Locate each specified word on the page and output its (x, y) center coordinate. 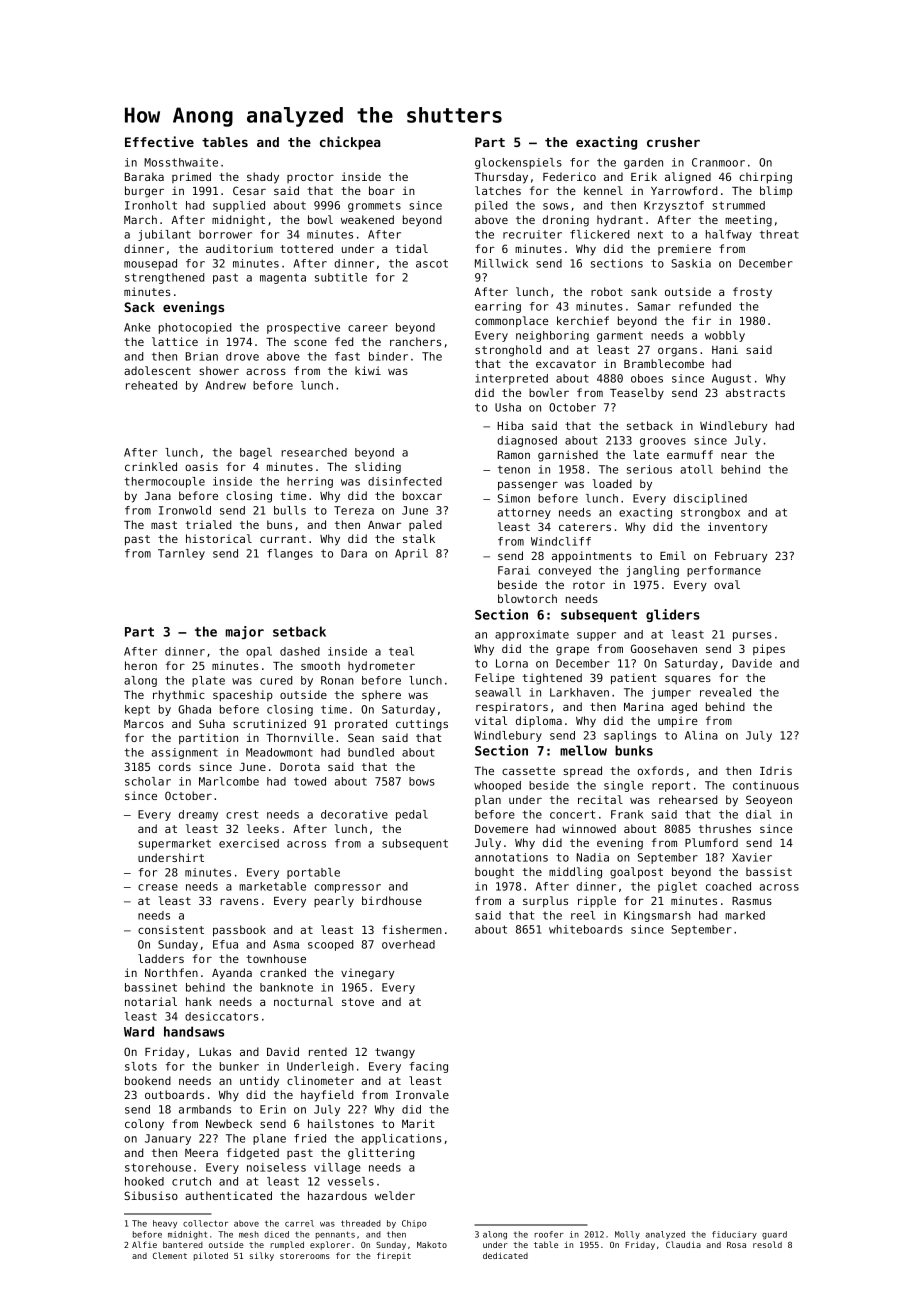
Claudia (683, 1244)
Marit (418, 1123)
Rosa (736, 1245)
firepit (394, 1256)
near (734, 455)
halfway (729, 235)
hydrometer (381, 667)
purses (752, 636)
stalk (419, 538)
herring (310, 482)
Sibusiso (151, 1195)
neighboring (552, 336)
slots (141, 1066)
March (140, 219)
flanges (290, 554)
